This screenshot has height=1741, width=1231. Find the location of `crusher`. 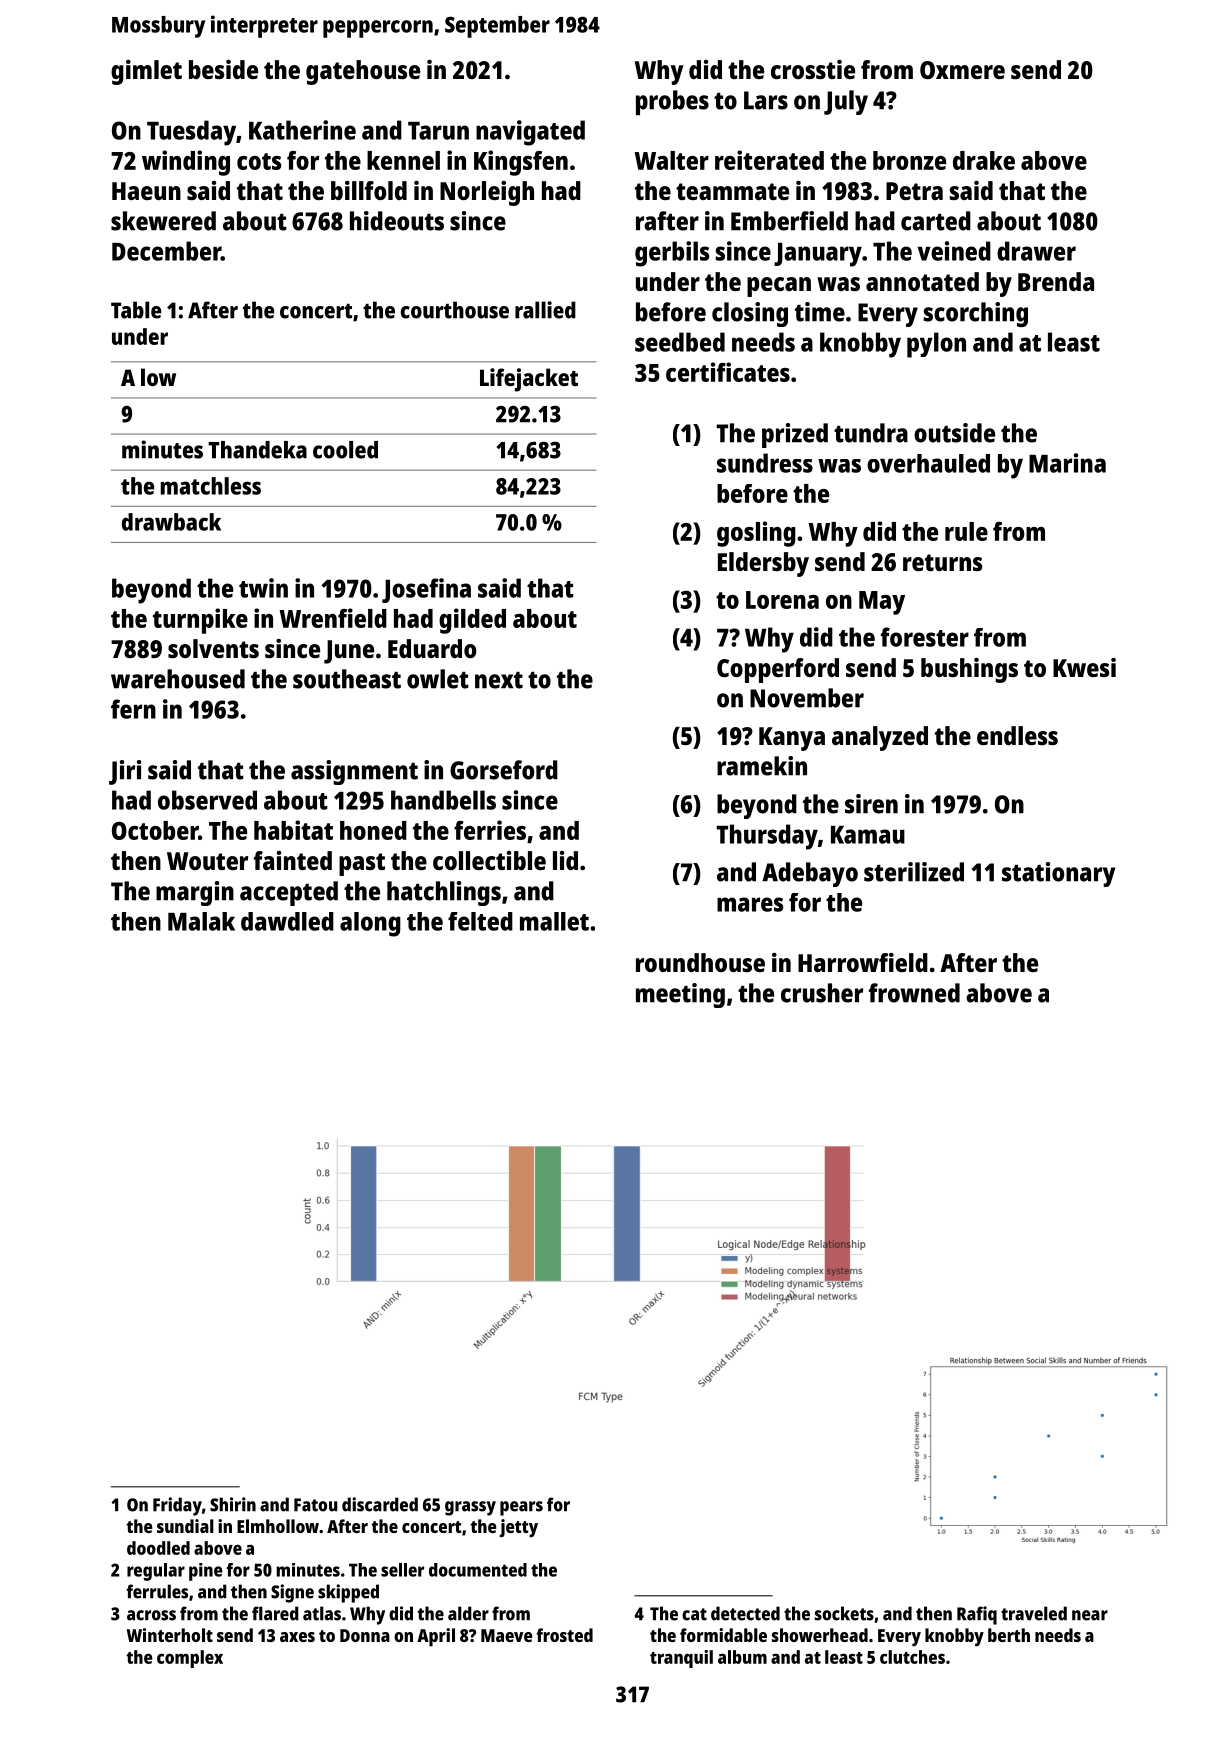

crusher is located at coordinates (822, 993).
